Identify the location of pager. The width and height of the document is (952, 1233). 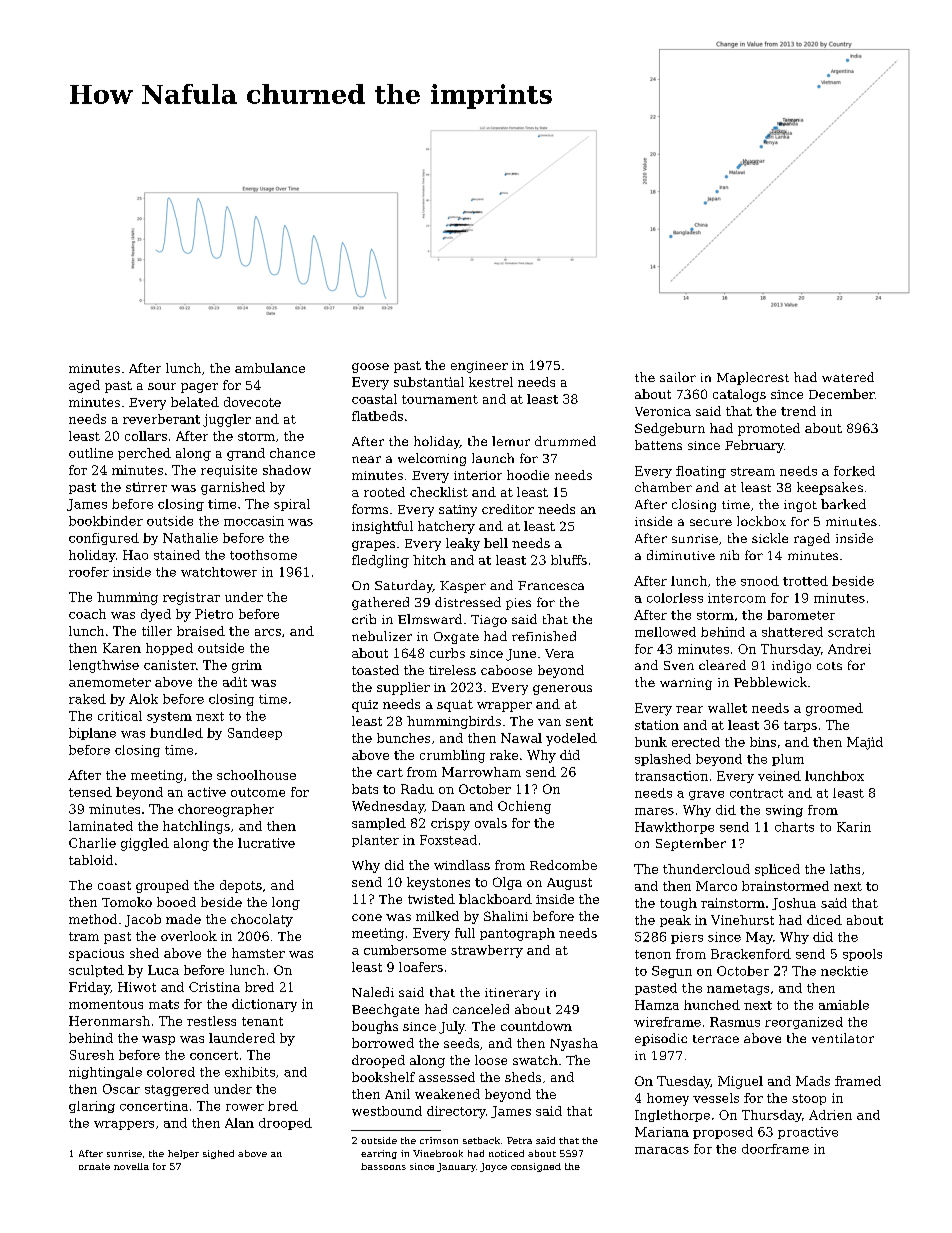
(199, 388).
